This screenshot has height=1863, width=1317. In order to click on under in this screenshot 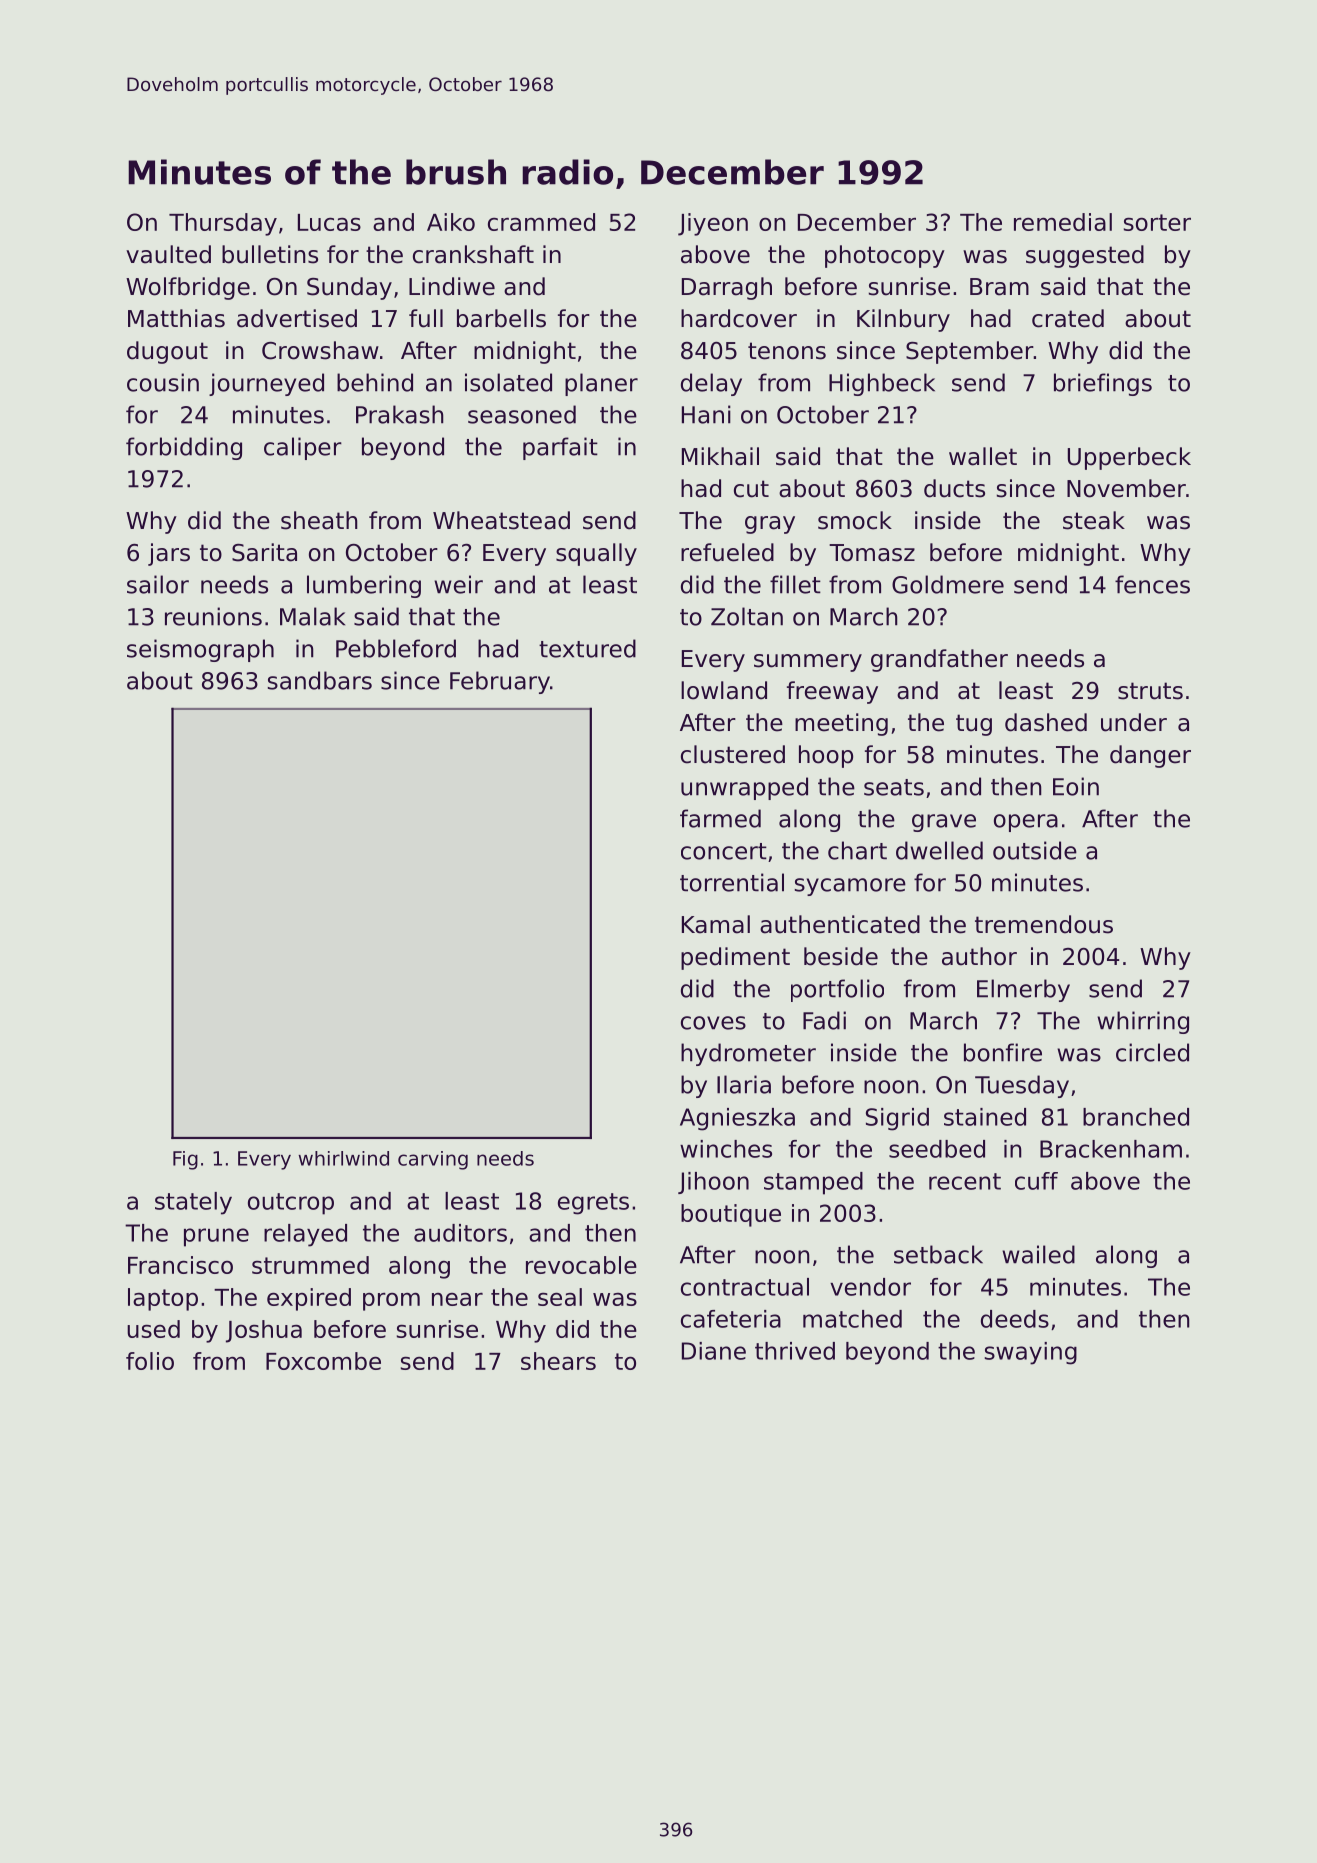, I will do `click(1134, 722)`.
